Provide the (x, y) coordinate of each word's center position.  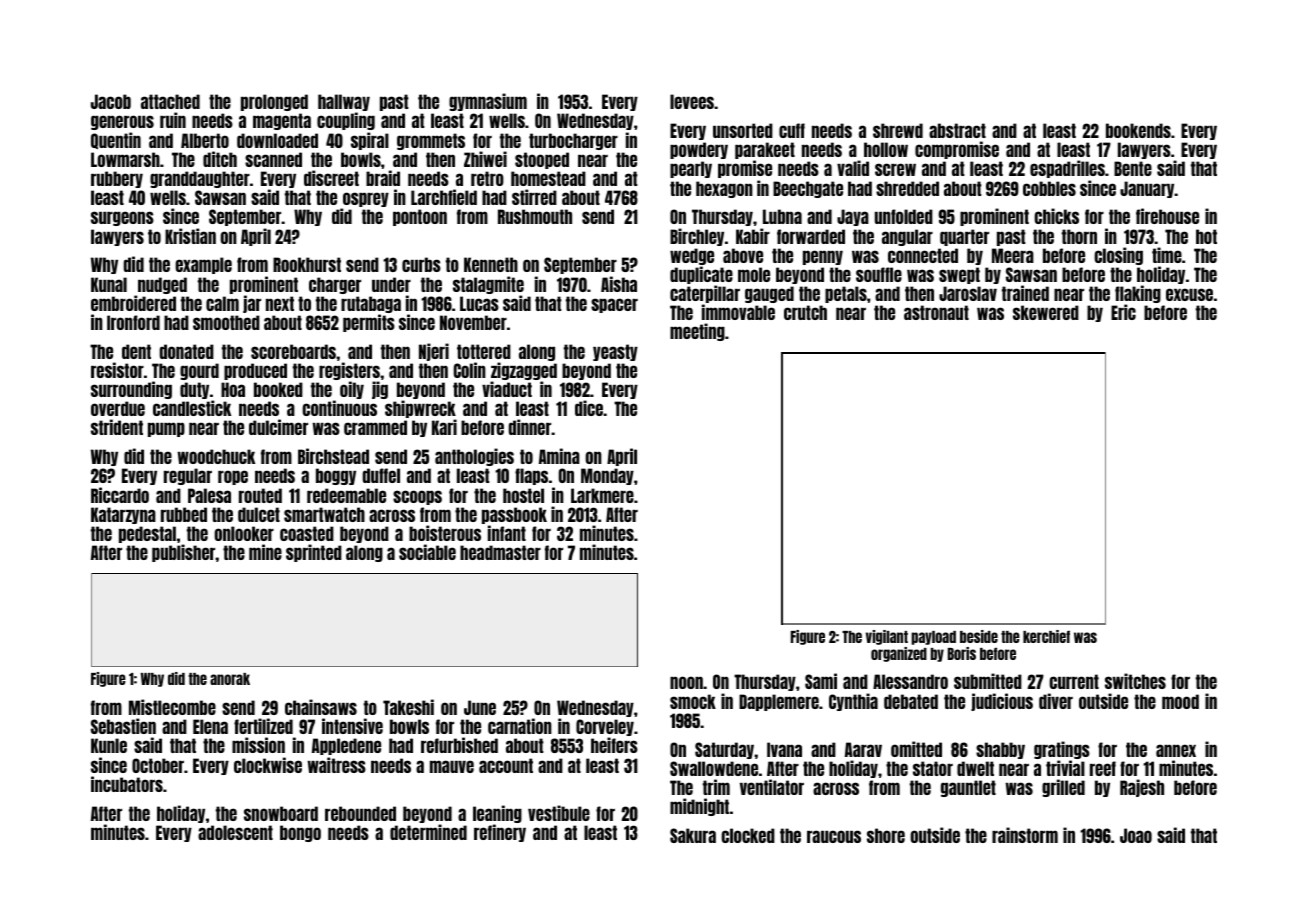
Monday (607, 476)
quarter (964, 237)
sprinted (314, 553)
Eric (1123, 312)
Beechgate (808, 189)
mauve (452, 766)
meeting (697, 332)
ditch (220, 159)
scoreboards (293, 351)
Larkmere (602, 495)
